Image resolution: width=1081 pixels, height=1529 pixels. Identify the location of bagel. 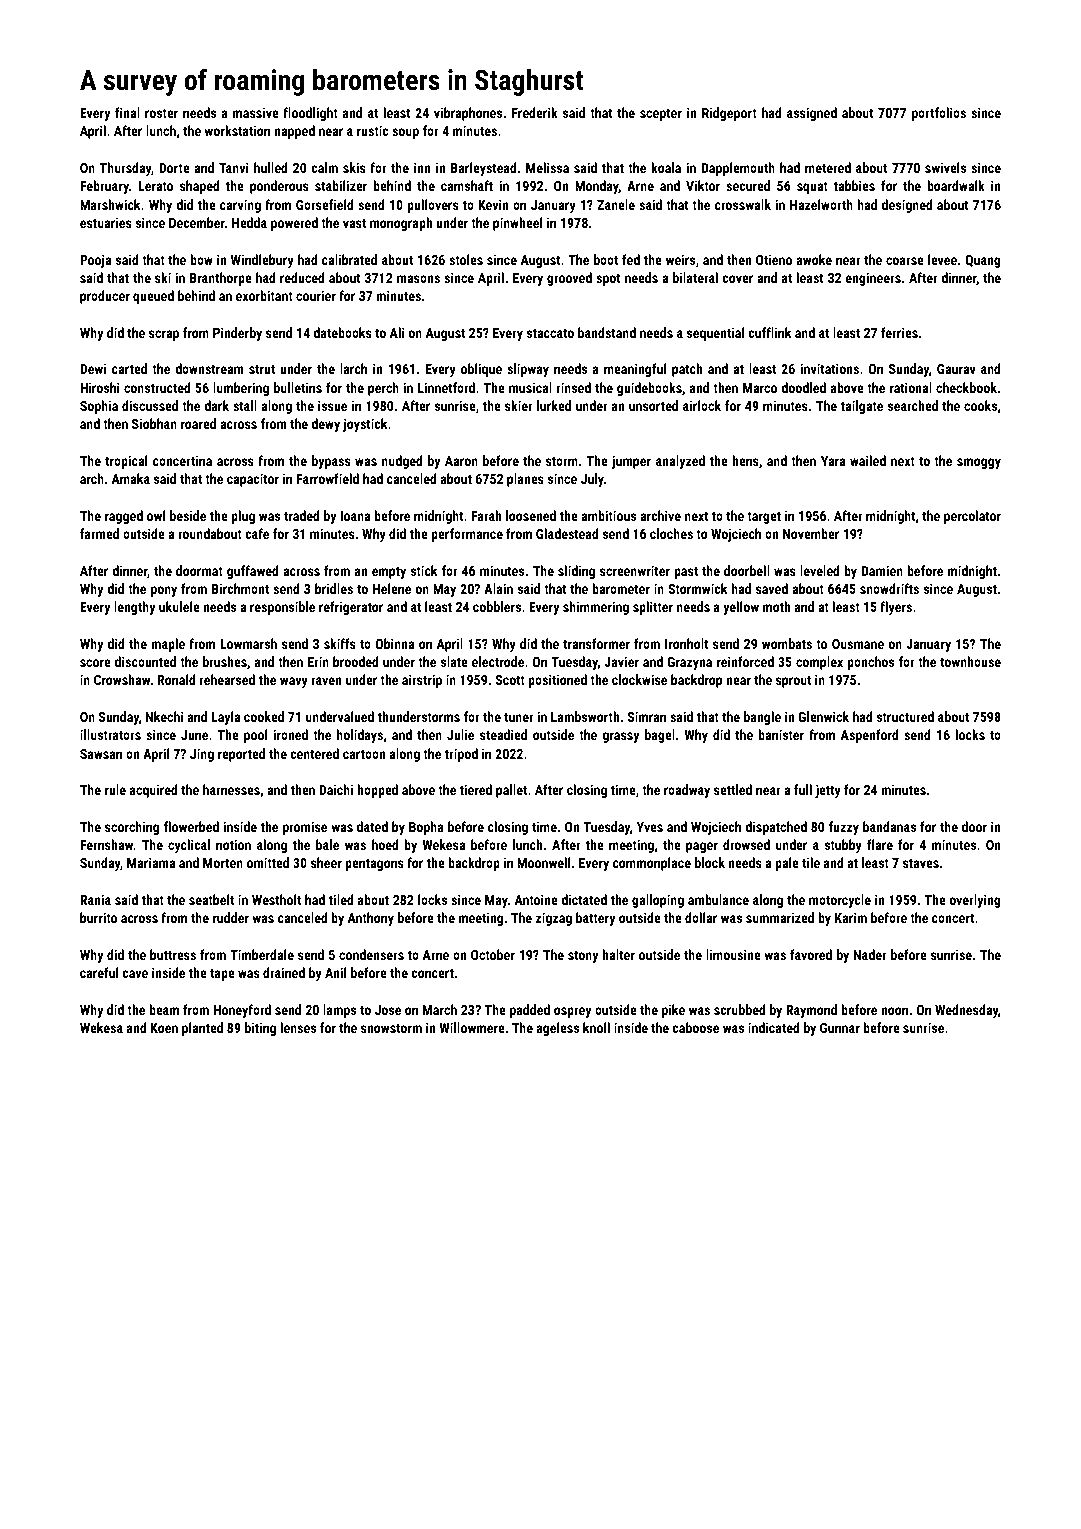
(660, 736).
